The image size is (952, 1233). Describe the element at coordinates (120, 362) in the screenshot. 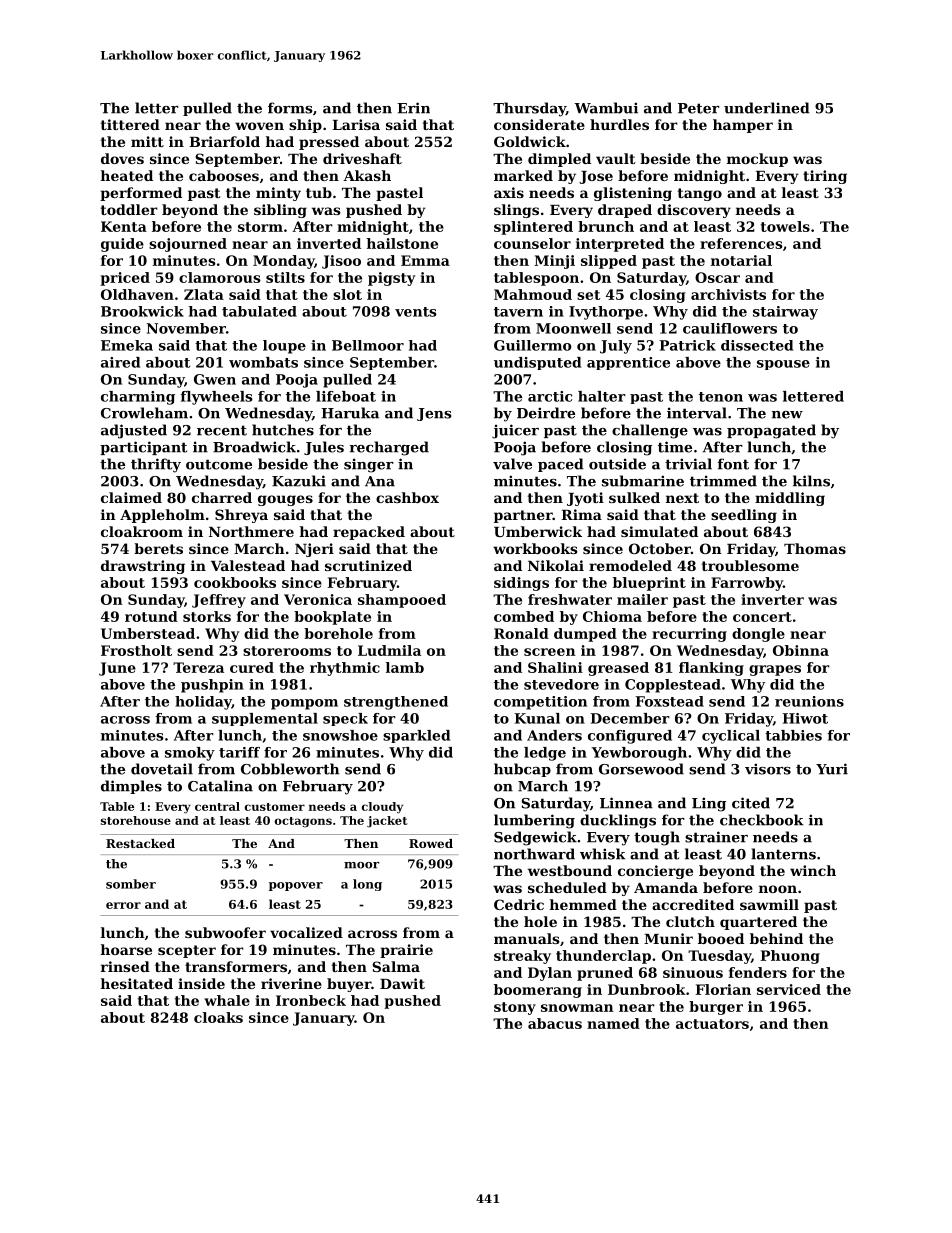

I see `aired` at that location.
